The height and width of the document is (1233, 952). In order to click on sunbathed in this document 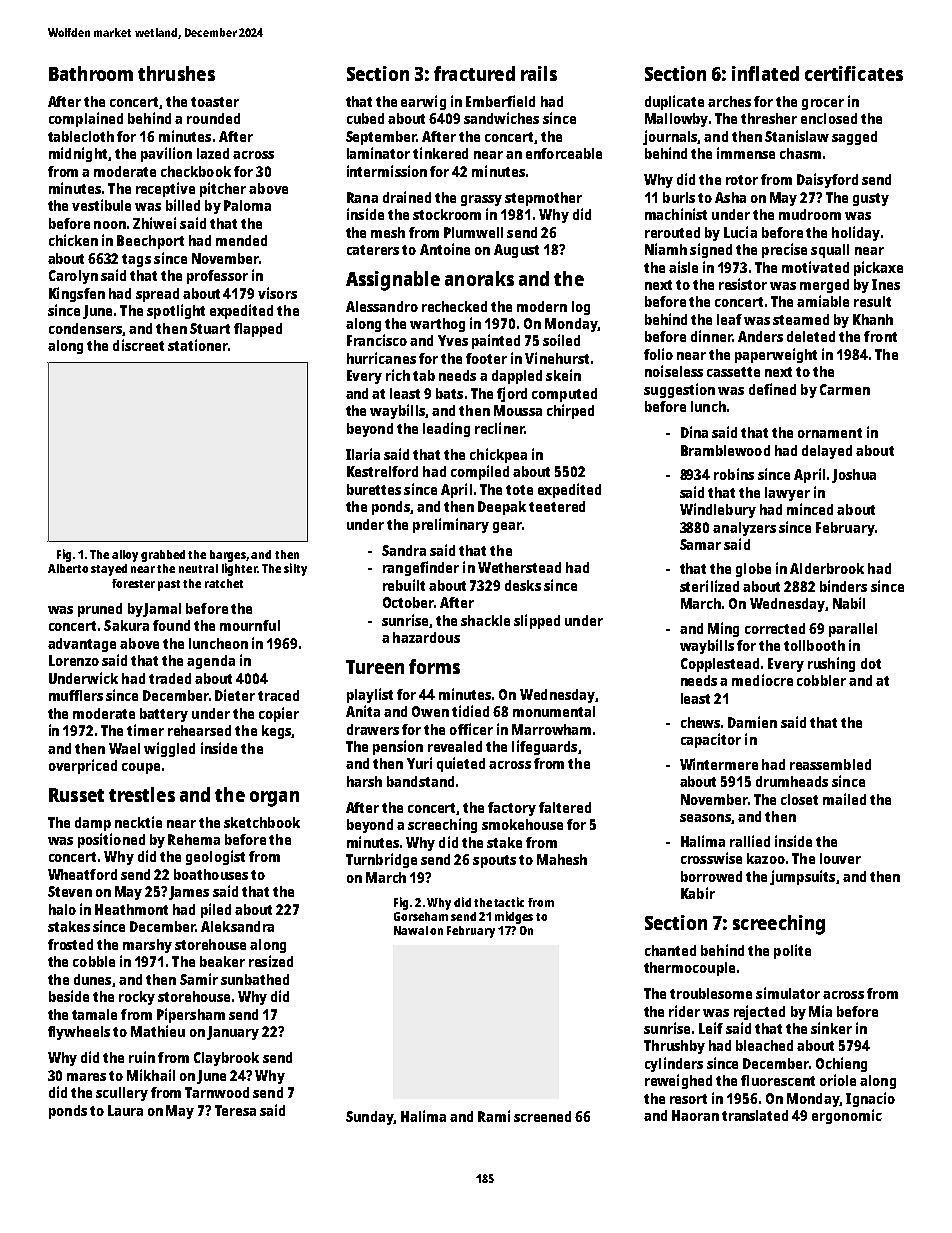, I will do `click(255, 979)`.
